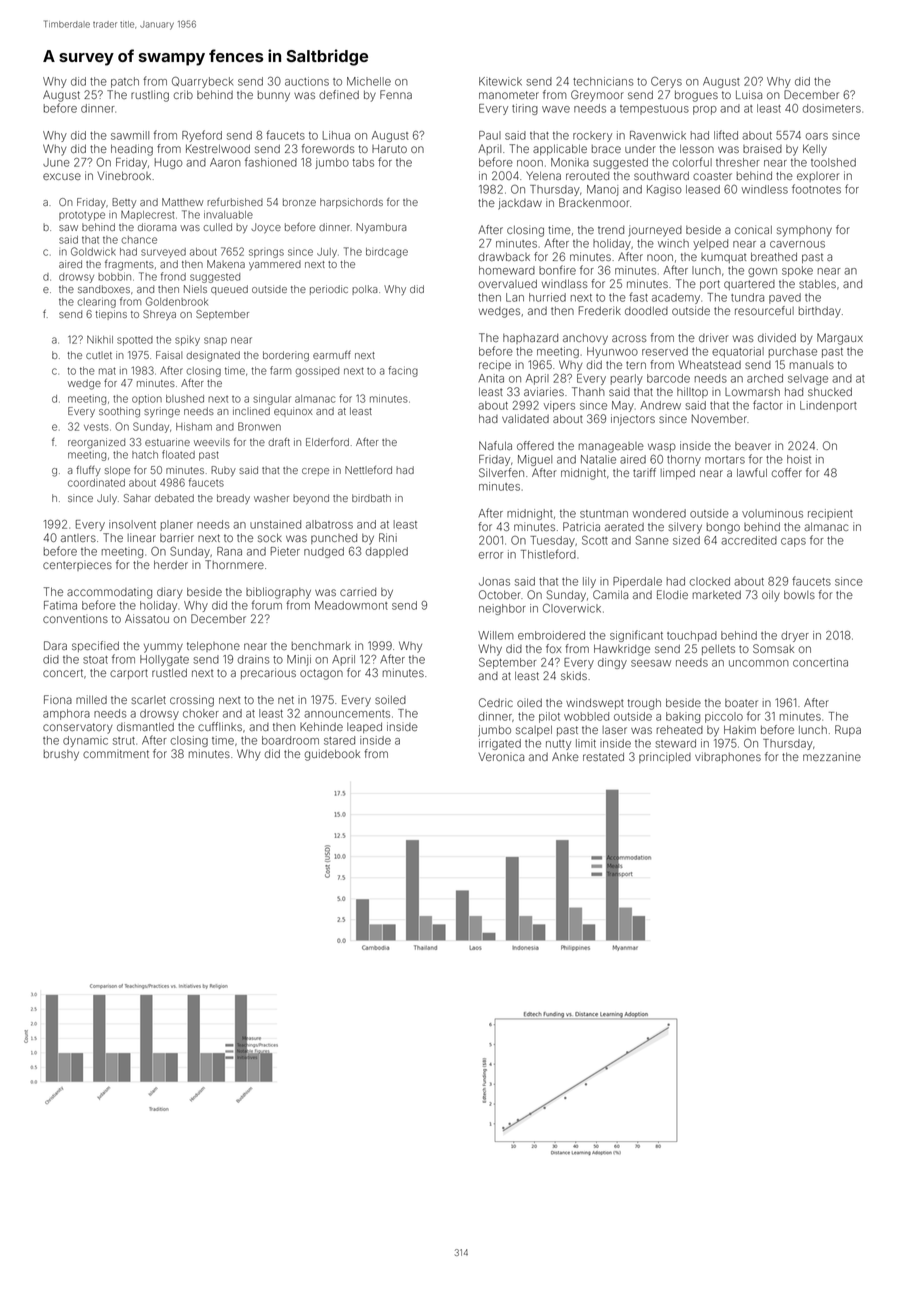 This page has height=1316, width=908. Describe the element at coordinates (753, 446) in the page. I see `beaver` at that location.
